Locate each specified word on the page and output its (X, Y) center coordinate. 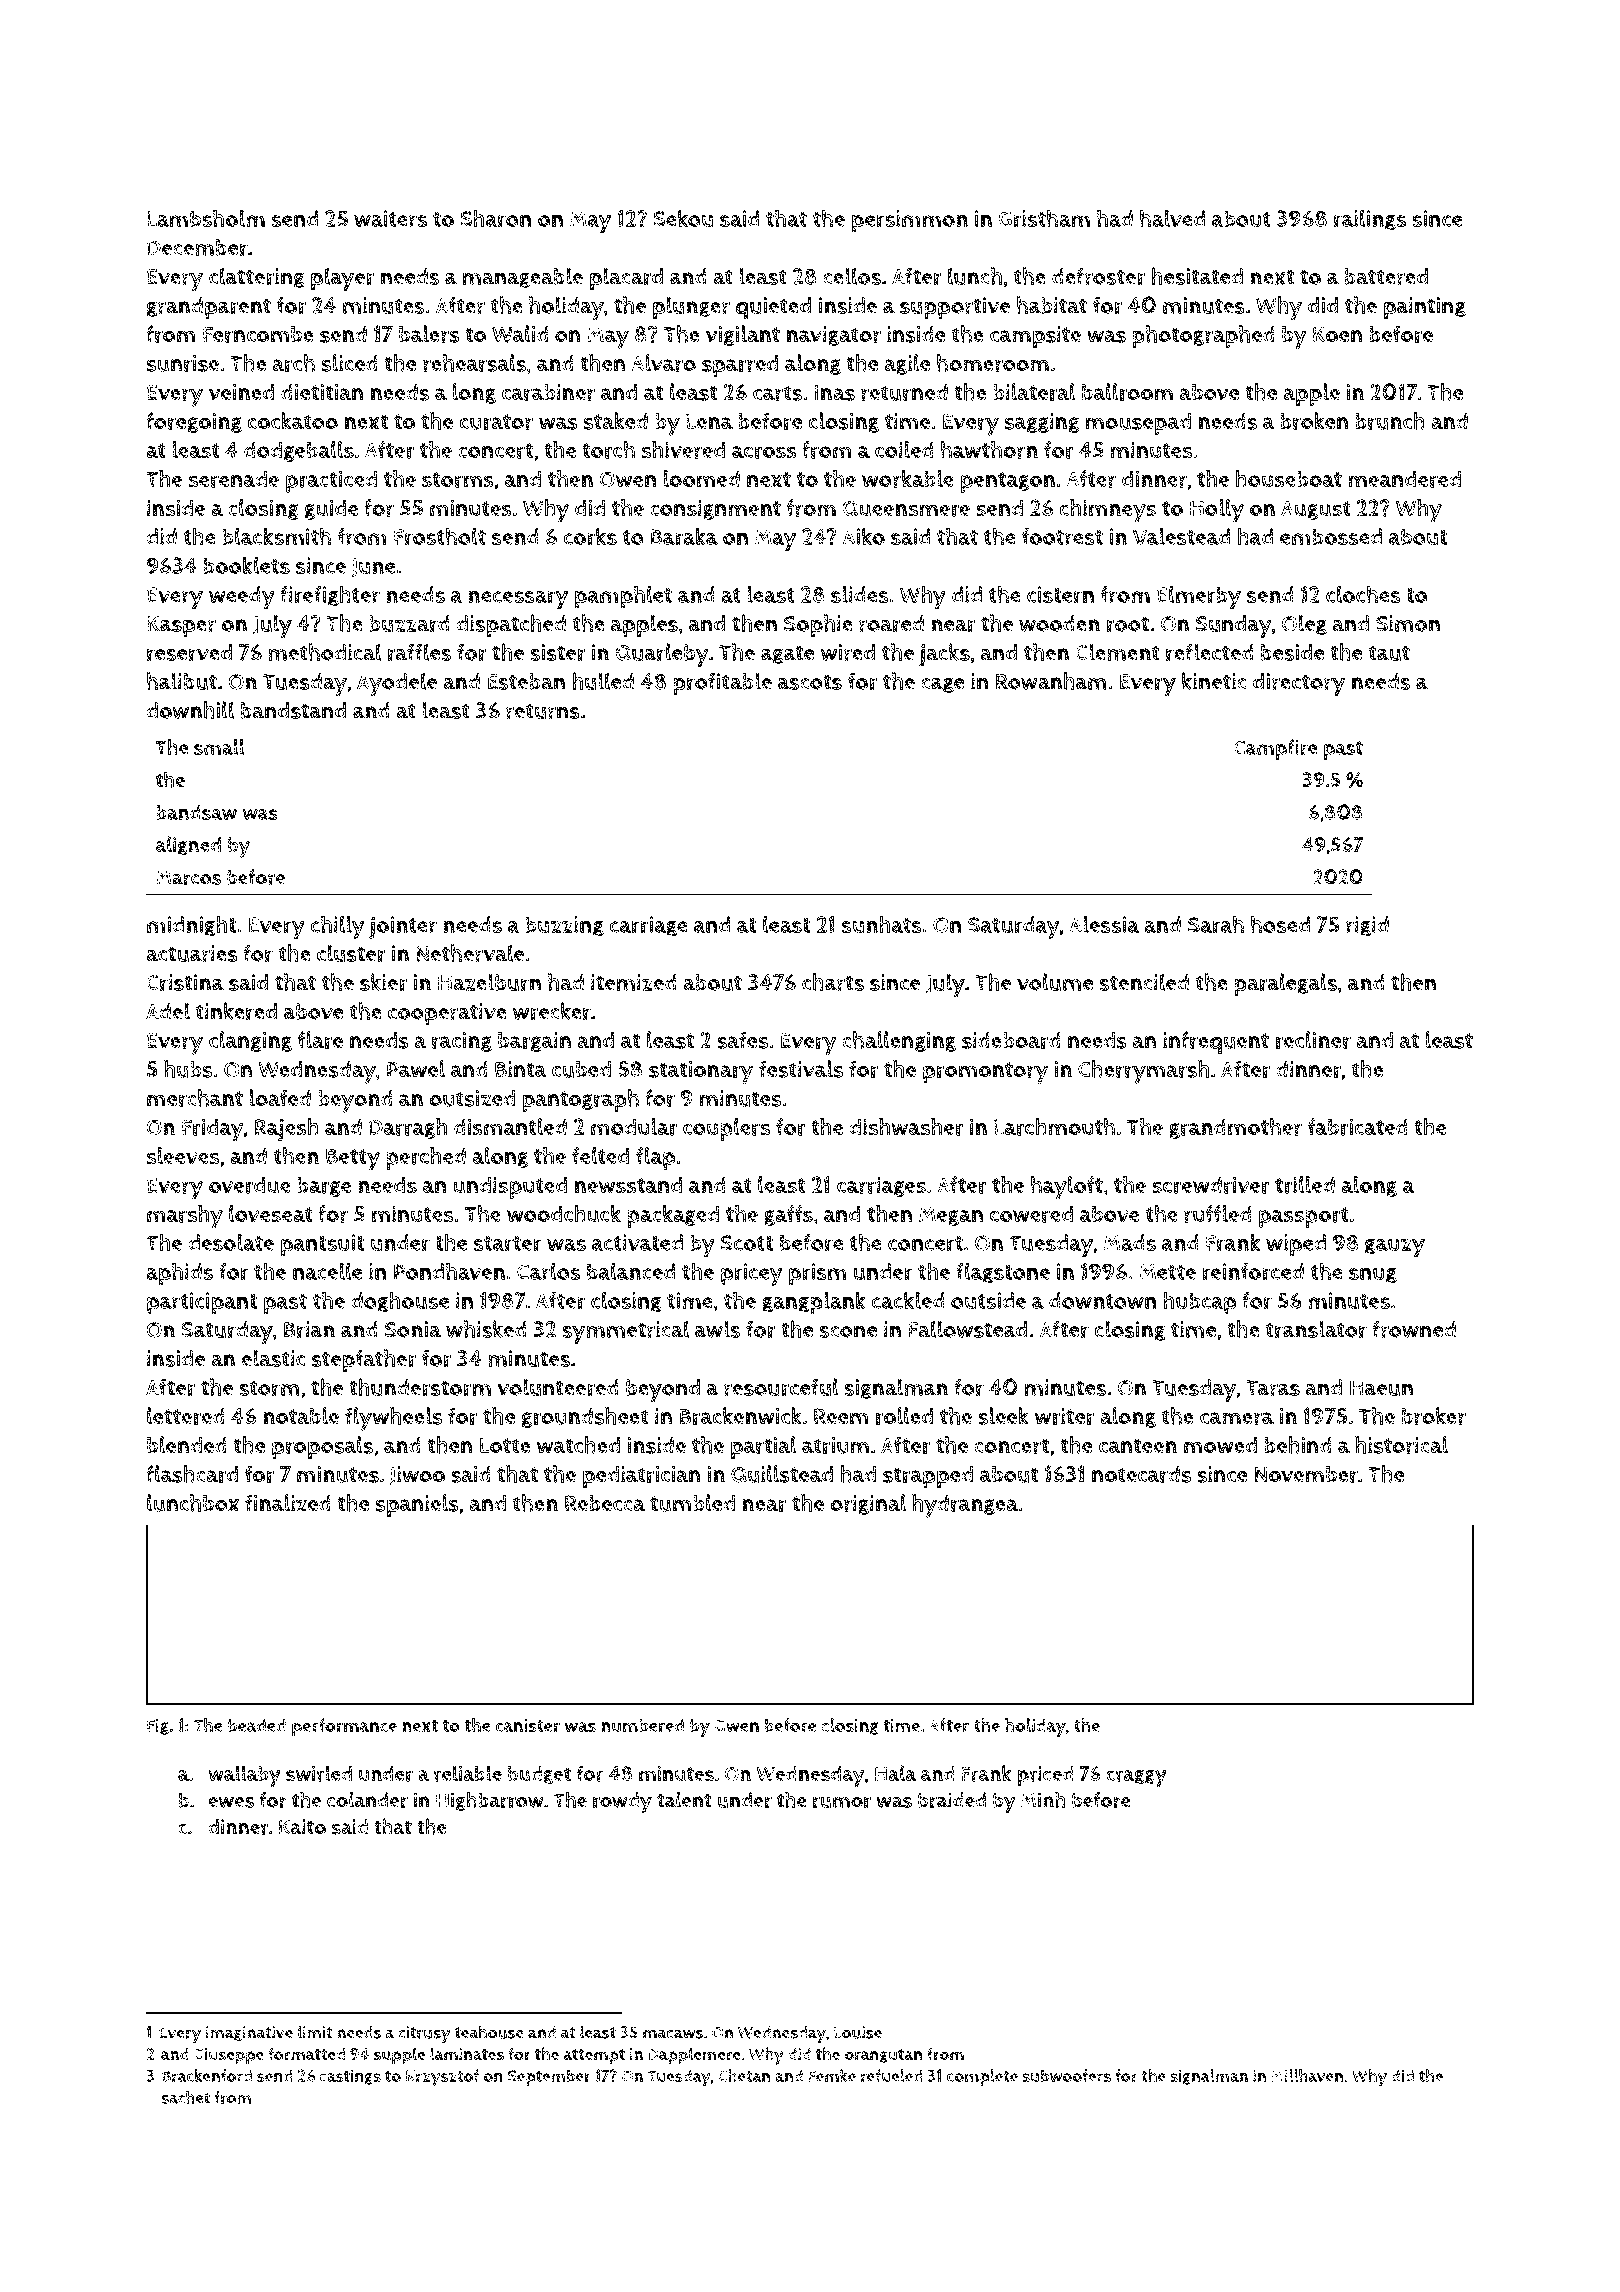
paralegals (1285, 984)
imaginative (249, 2033)
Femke (832, 2075)
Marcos (188, 877)
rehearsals (474, 363)
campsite (1035, 337)
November (1306, 1474)
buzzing (564, 926)
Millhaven (1307, 2075)
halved (1172, 218)
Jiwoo (417, 1476)
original (868, 1504)
